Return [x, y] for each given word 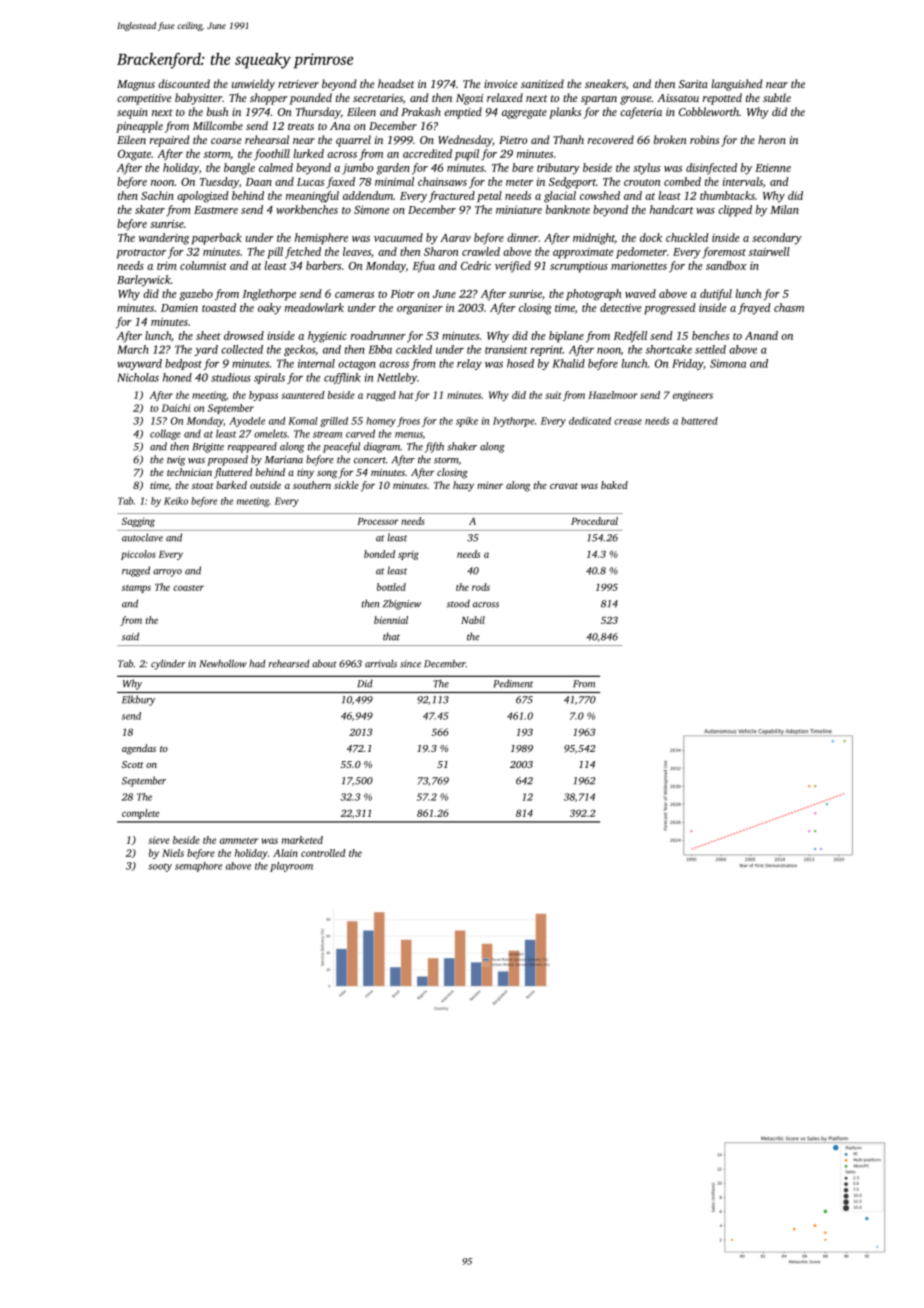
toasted [219, 307]
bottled [391, 587]
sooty [160, 867]
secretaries [378, 98]
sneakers [605, 83]
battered [699, 421]
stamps [136, 589]
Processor [378, 521]
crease [628, 422]
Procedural [594, 521]
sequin [132, 113]
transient [506, 349]
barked [231, 485]
